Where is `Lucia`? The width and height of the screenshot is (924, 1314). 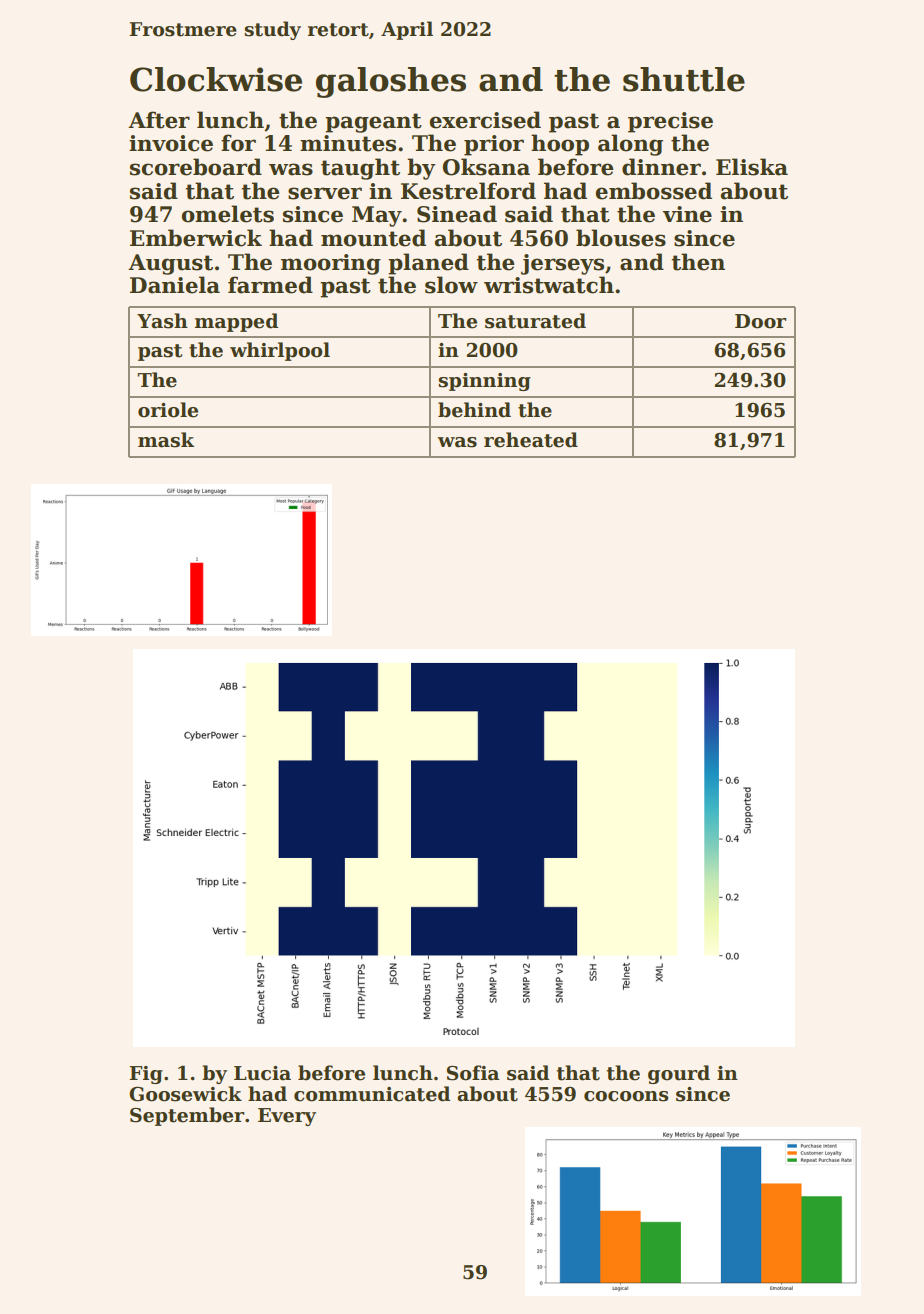
Lucia is located at coordinates (262, 1073).
